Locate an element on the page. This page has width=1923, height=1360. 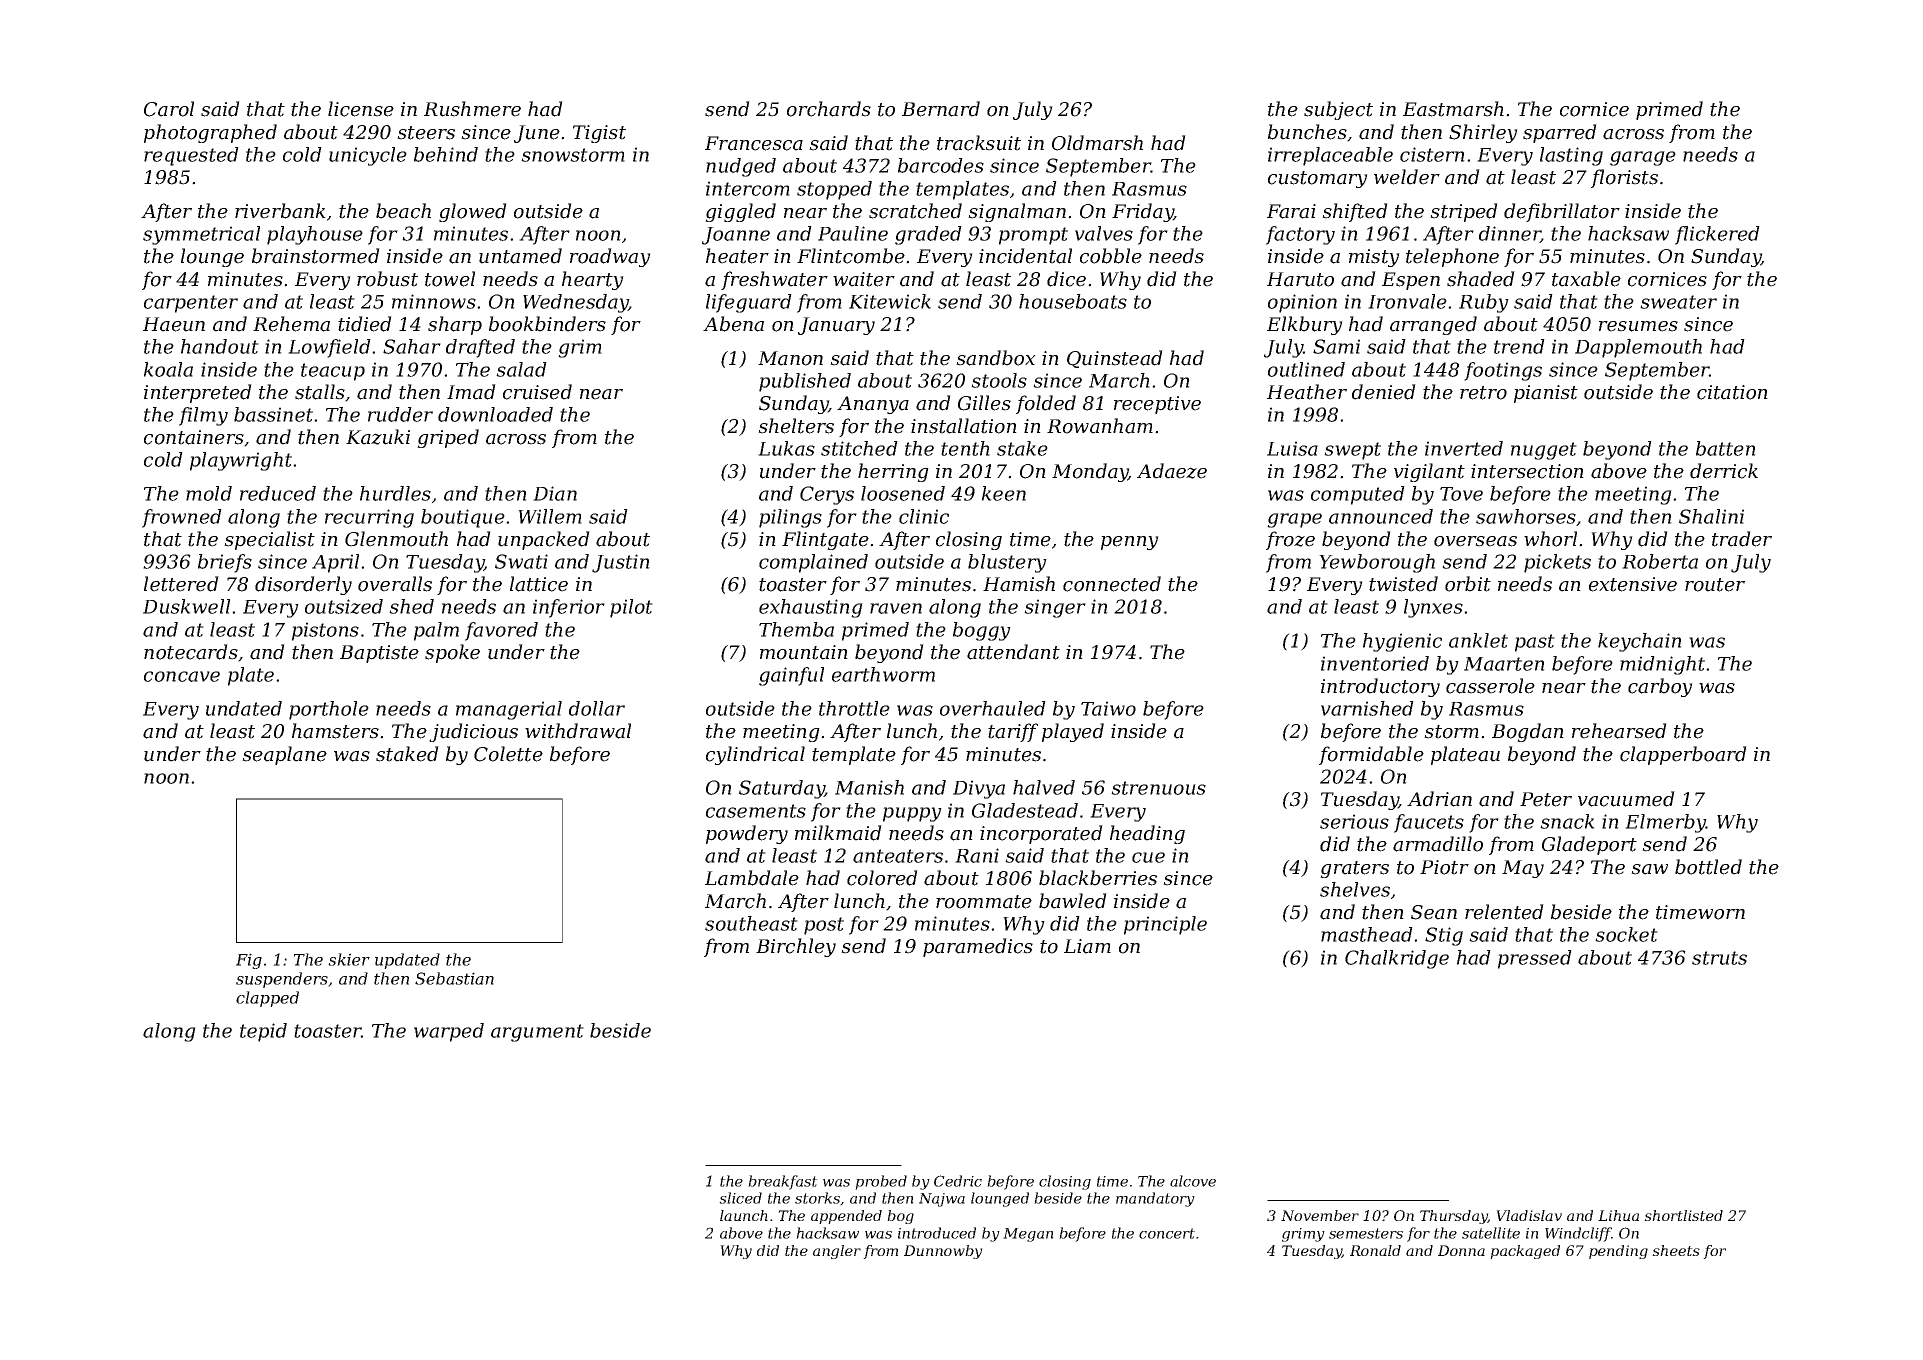
principle is located at coordinates (1165, 925).
